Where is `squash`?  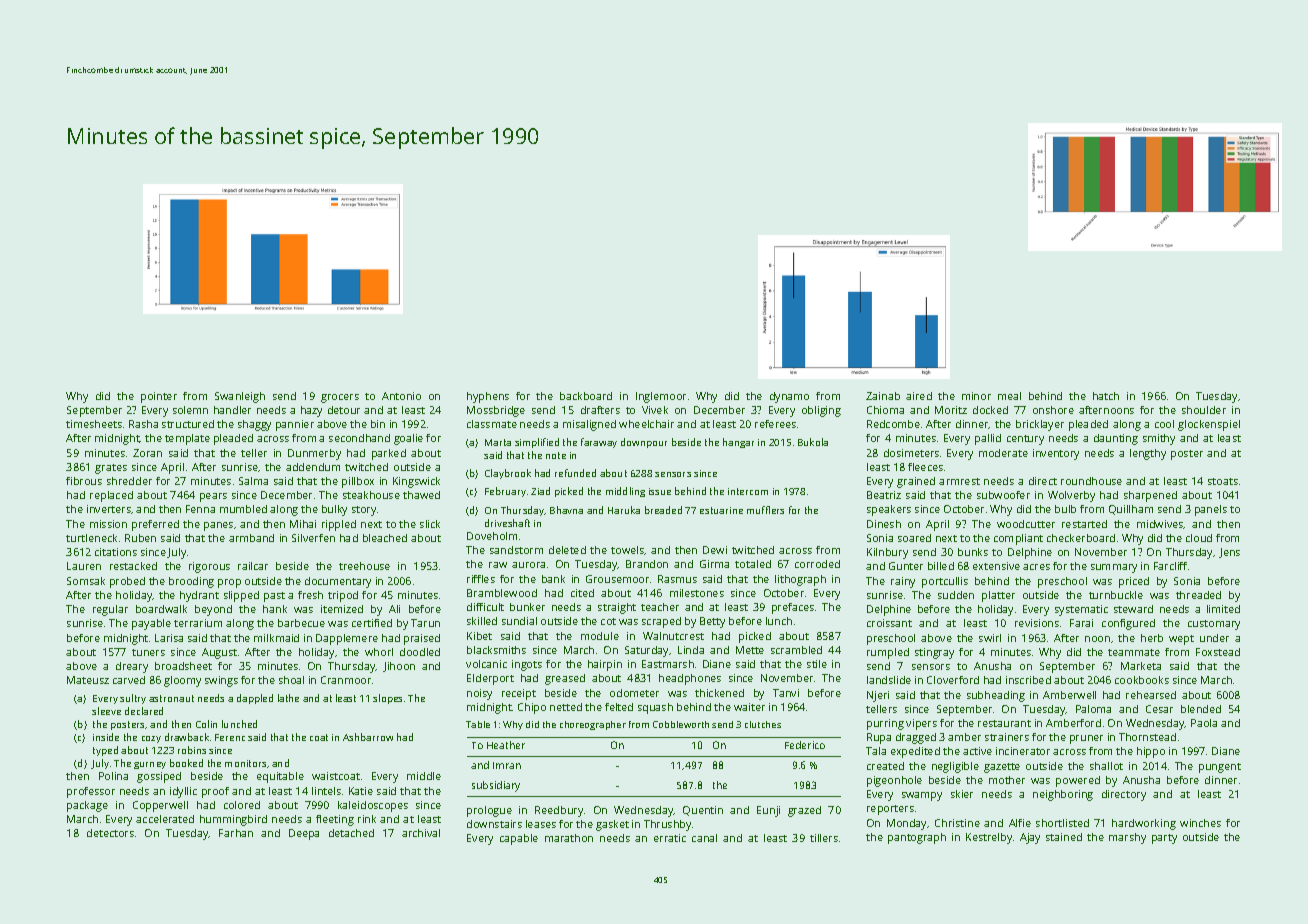 squash is located at coordinates (655, 708).
